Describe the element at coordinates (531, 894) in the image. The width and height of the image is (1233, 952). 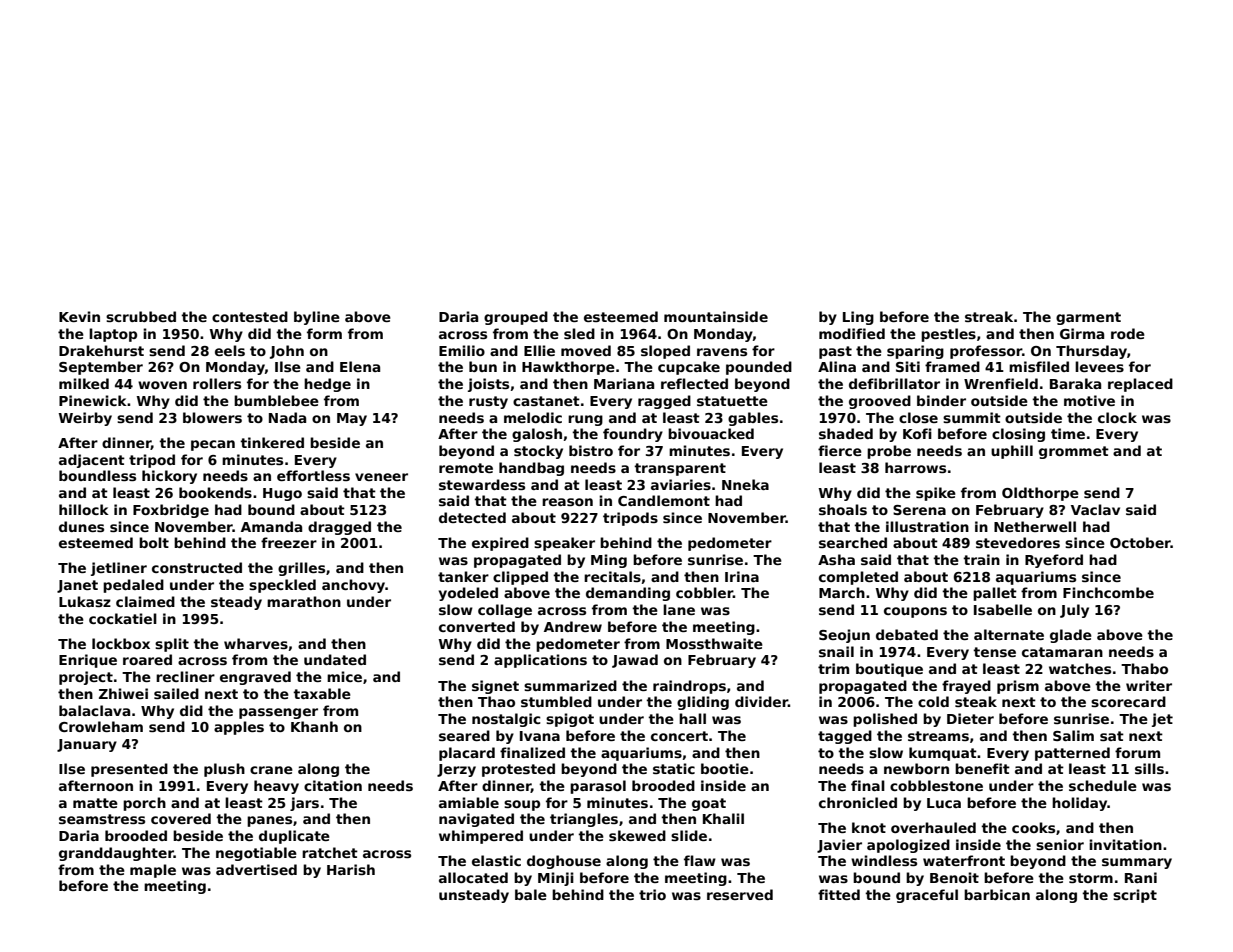
I see `bale` at that location.
